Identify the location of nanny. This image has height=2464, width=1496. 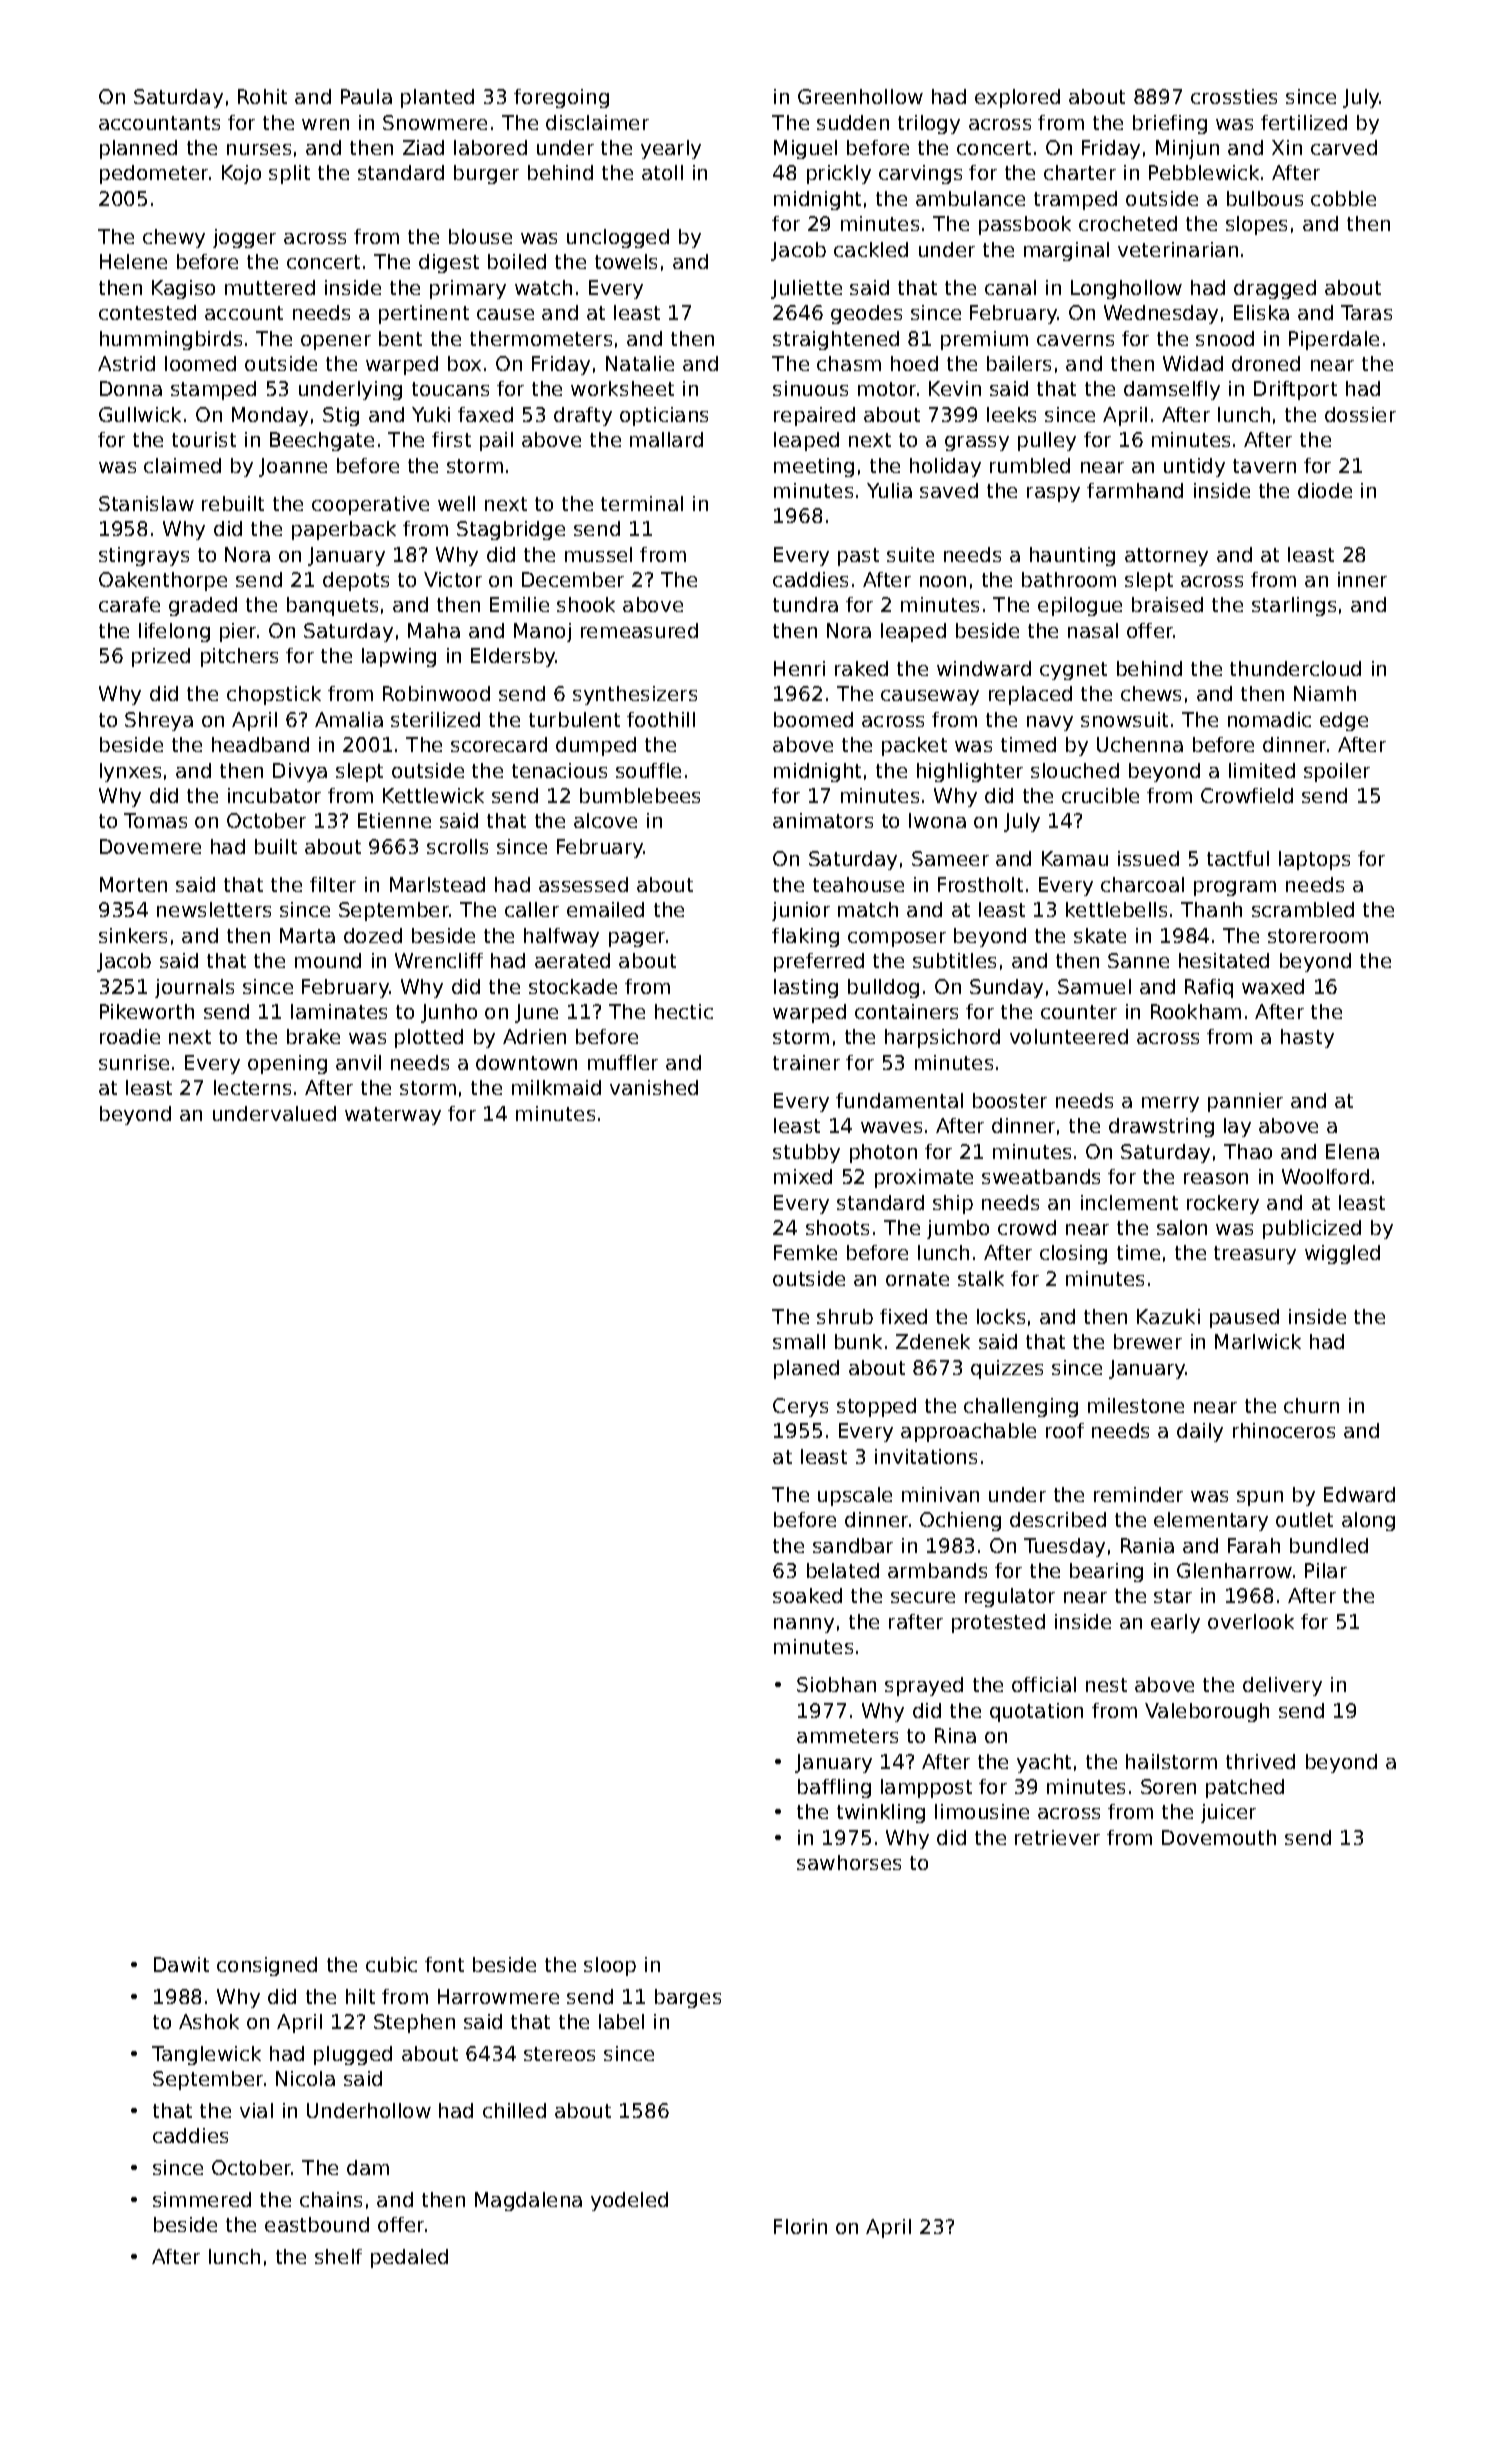
(804, 1625).
